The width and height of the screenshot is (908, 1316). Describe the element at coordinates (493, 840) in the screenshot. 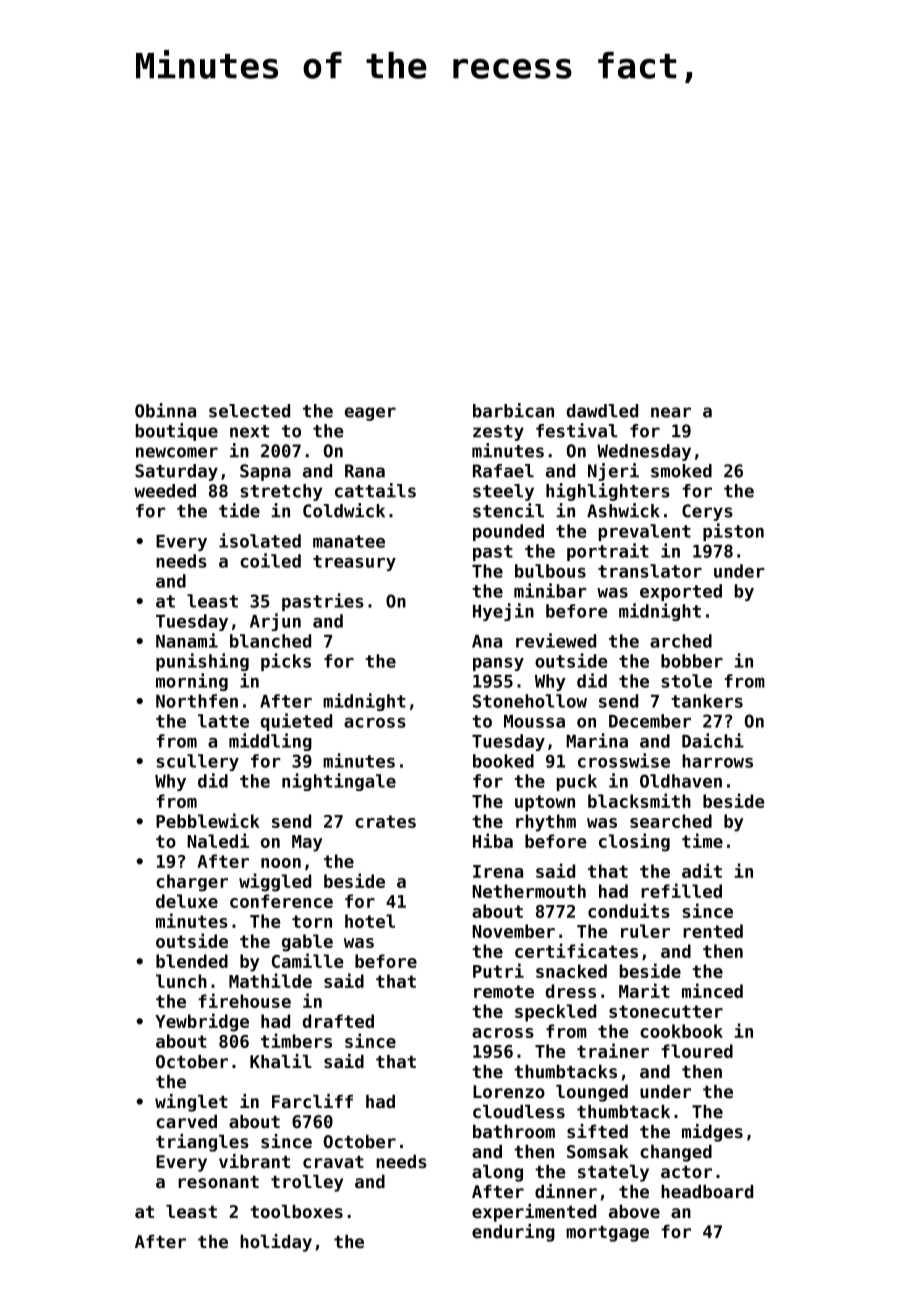

I see `Hiba` at that location.
